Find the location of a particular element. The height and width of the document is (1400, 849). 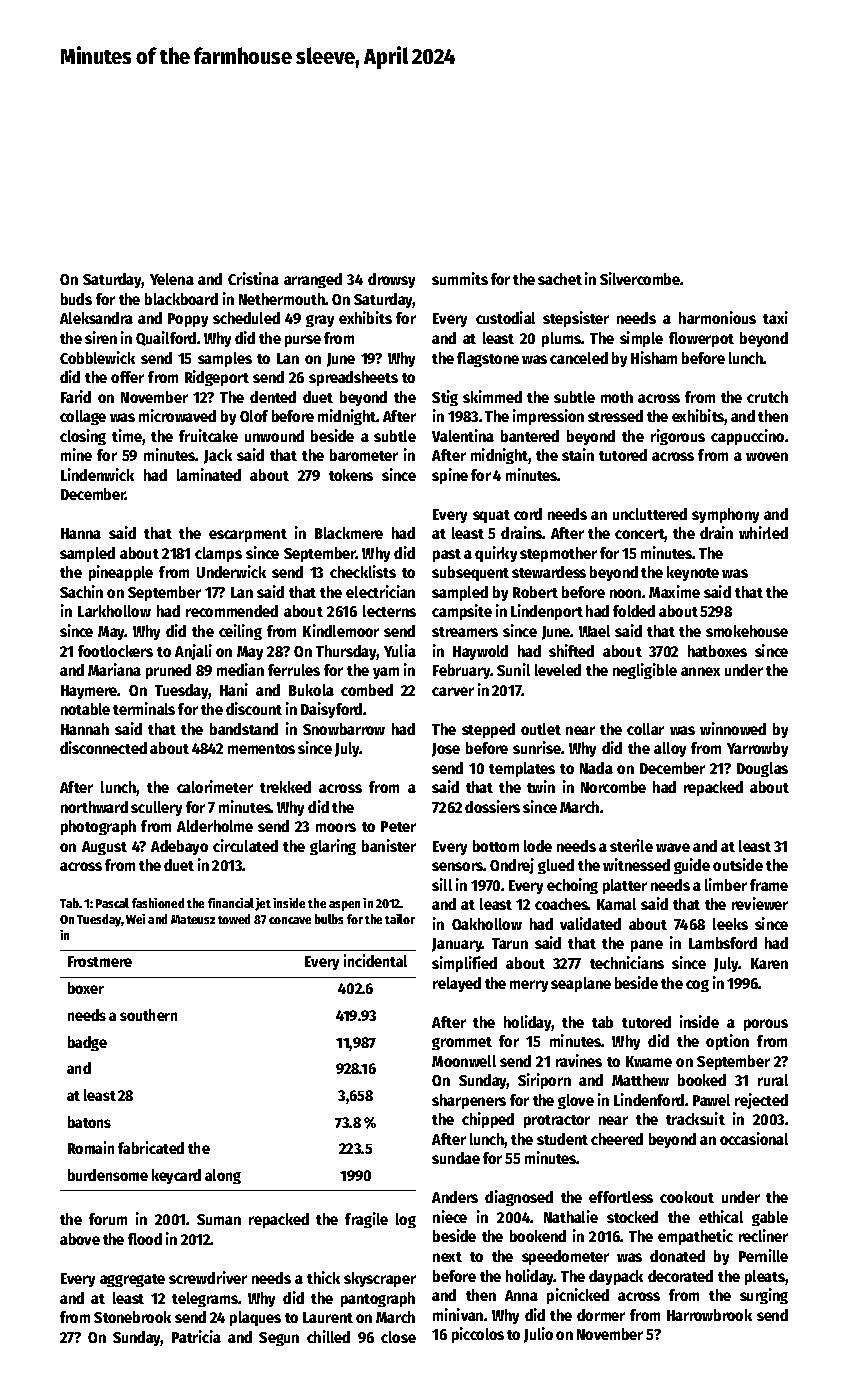

Frostmere is located at coordinates (100, 961).
